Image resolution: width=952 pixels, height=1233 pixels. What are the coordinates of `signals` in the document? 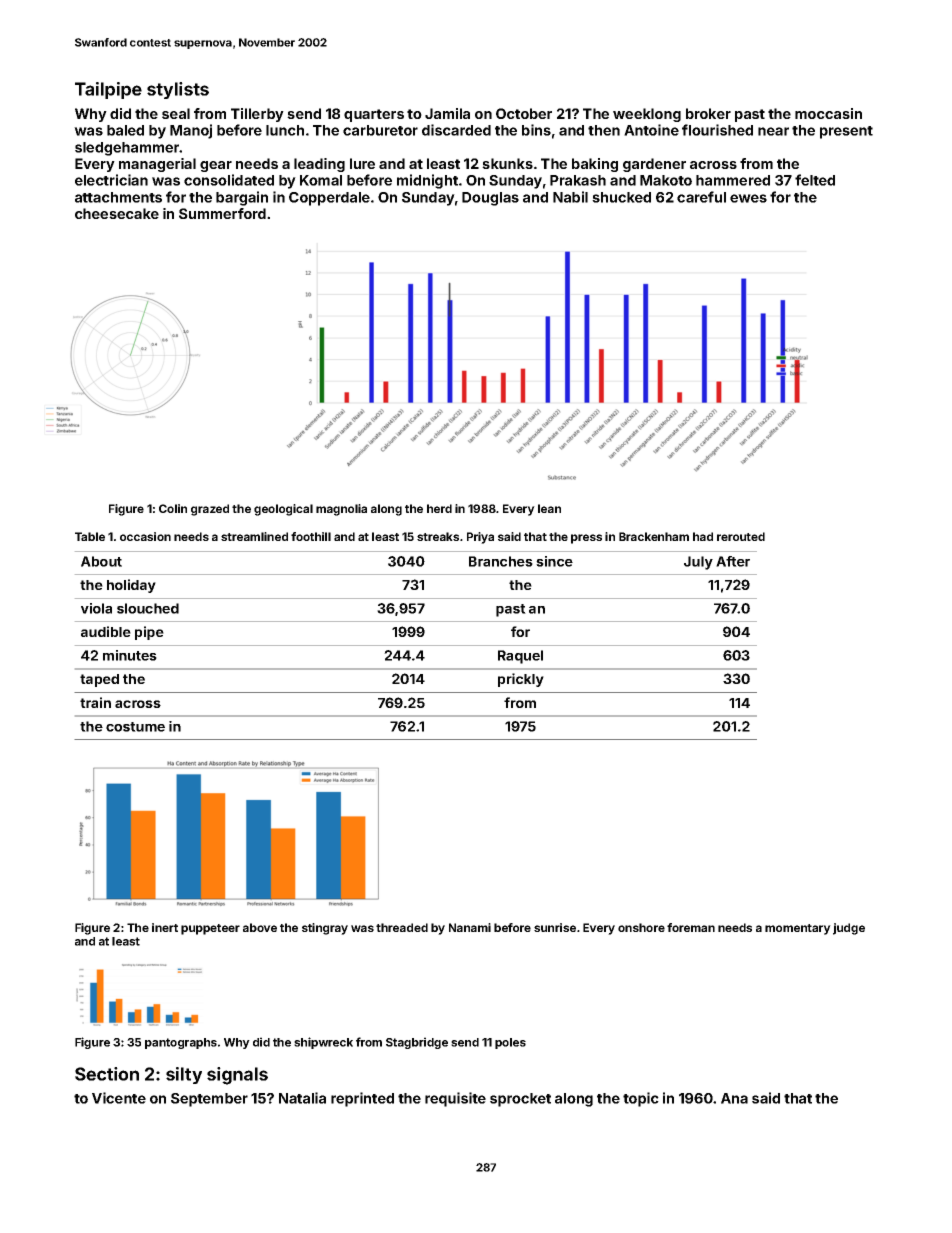 It's located at (237, 1076).
